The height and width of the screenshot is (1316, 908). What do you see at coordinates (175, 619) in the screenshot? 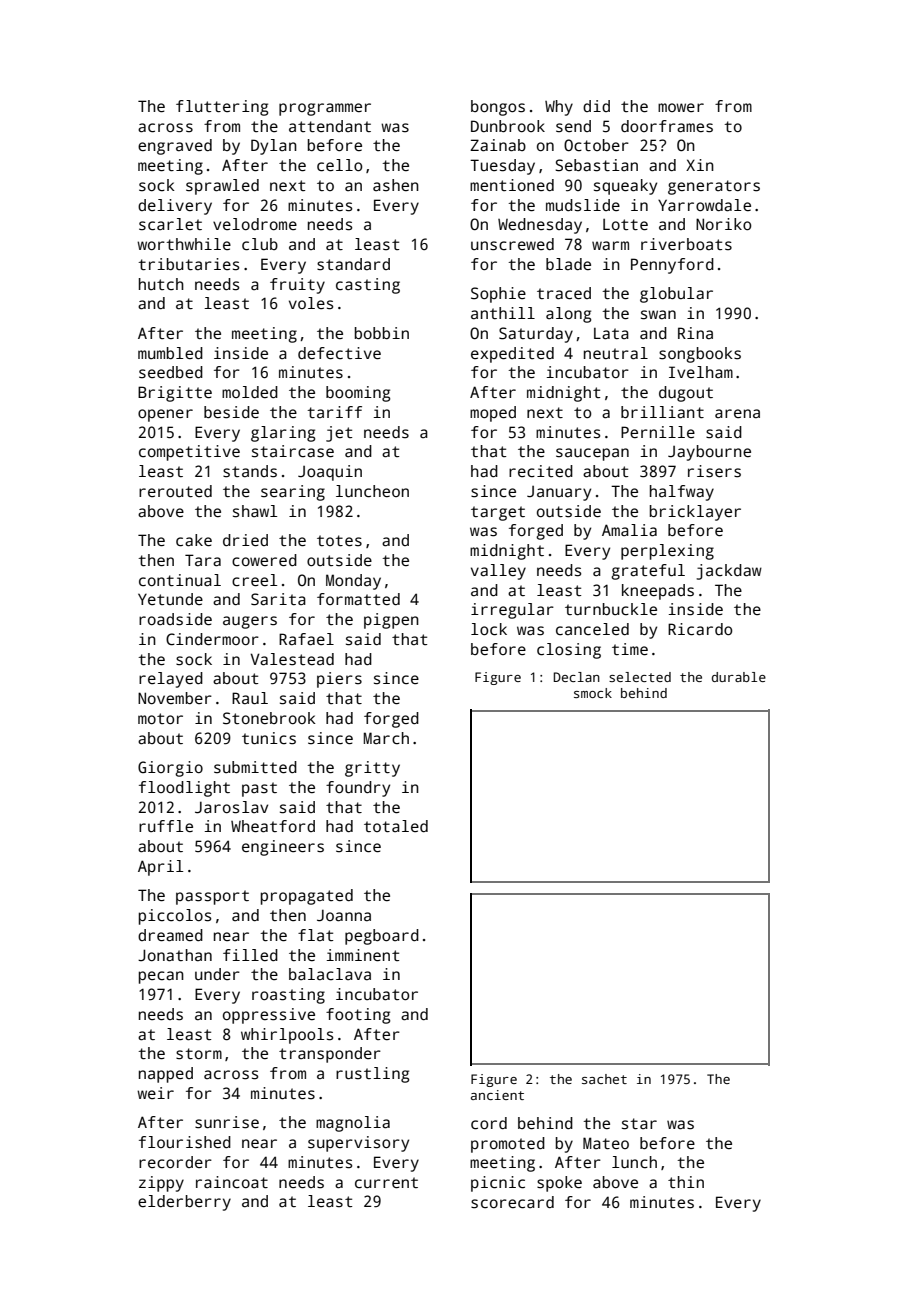
I see `roadside` at bounding box center [175, 619].
